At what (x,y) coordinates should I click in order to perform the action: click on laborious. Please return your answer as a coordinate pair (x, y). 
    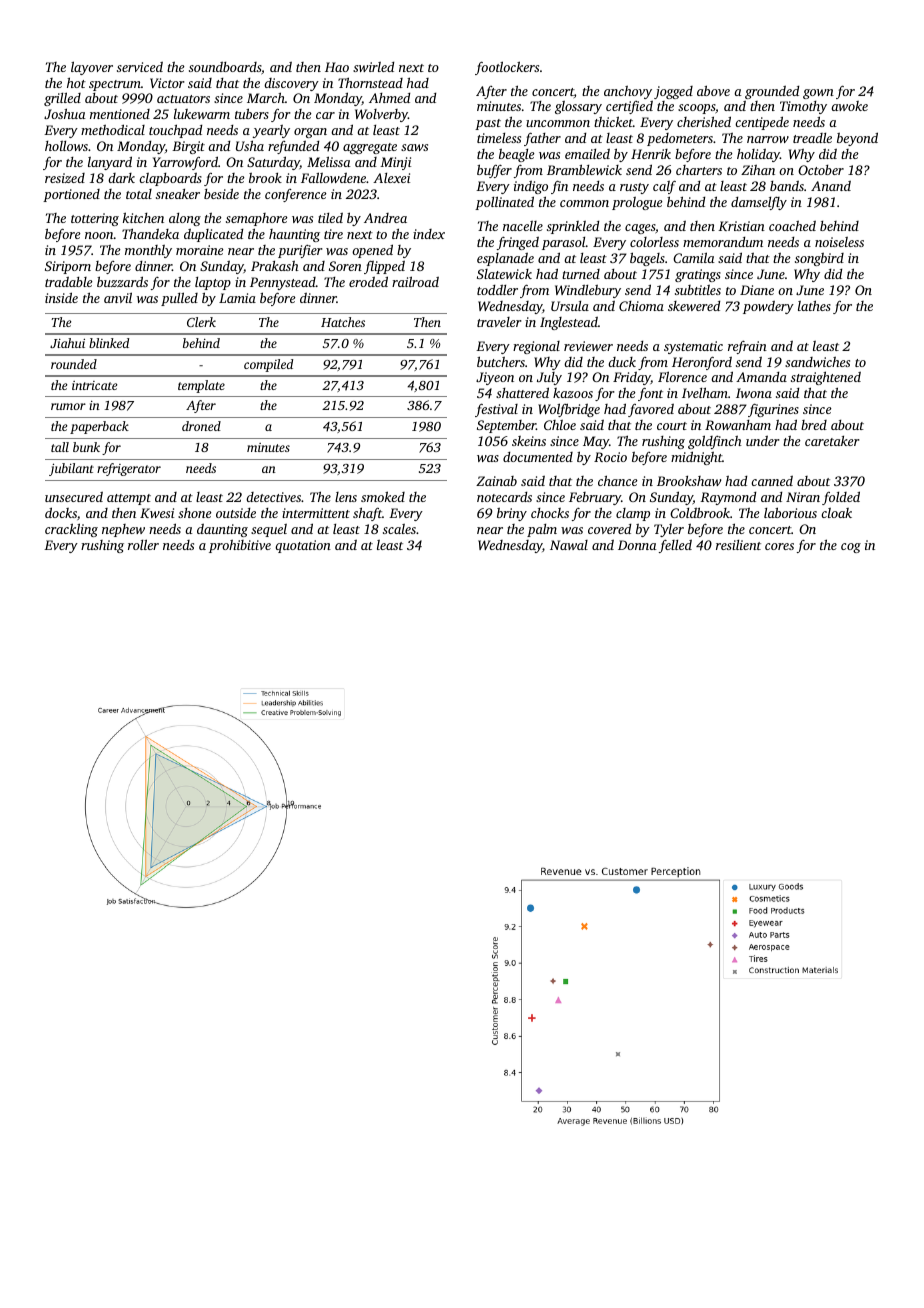
    Looking at the image, I should click on (790, 512).
